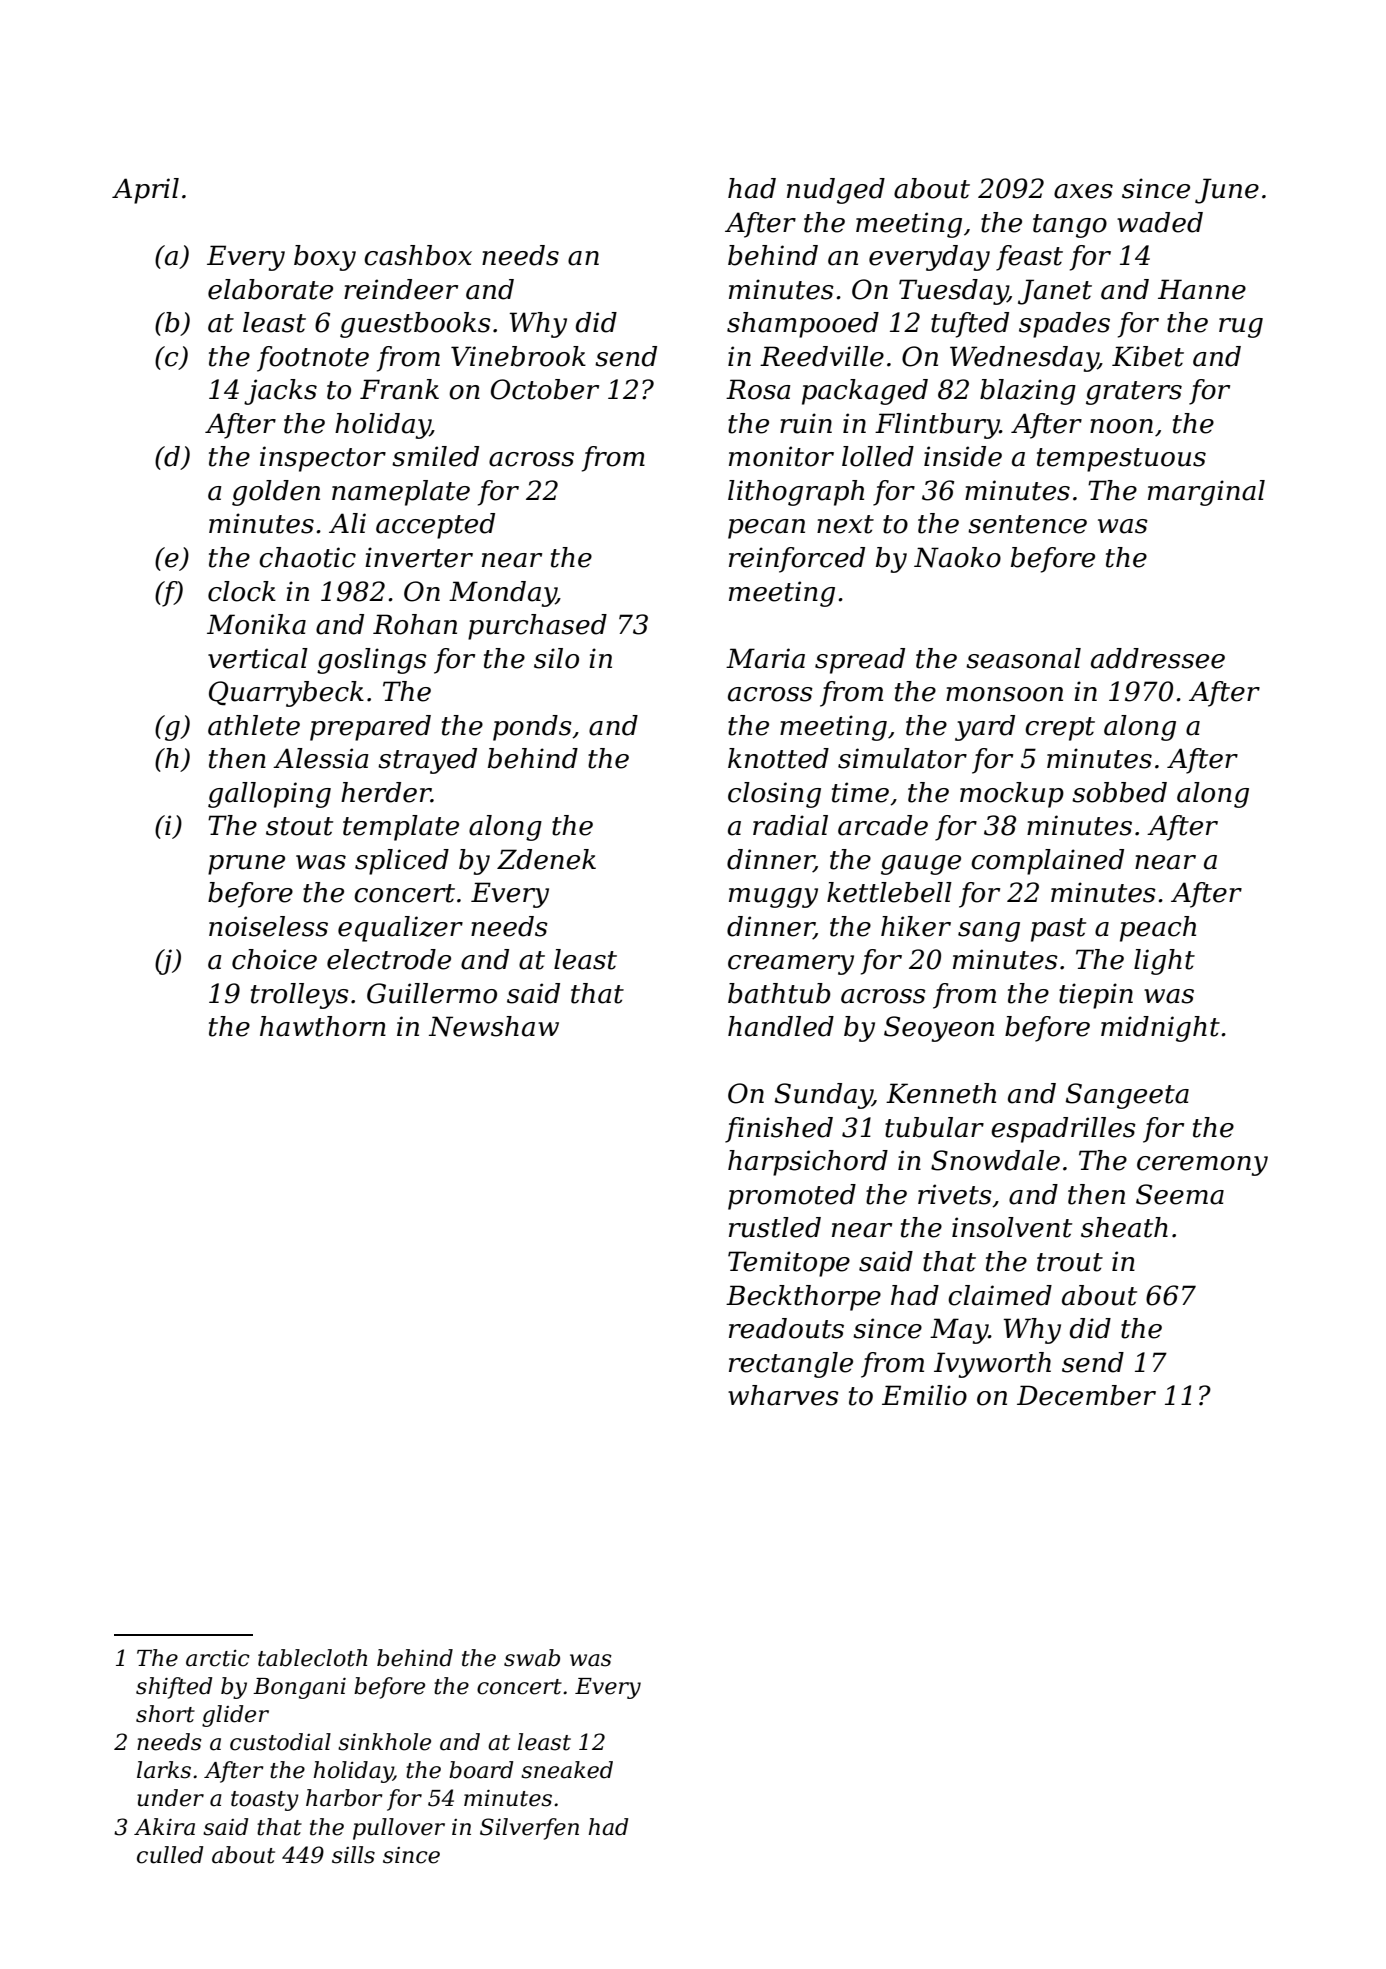  Describe the element at coordinates (254, 725) in the page. I see `athlete` at that location.
